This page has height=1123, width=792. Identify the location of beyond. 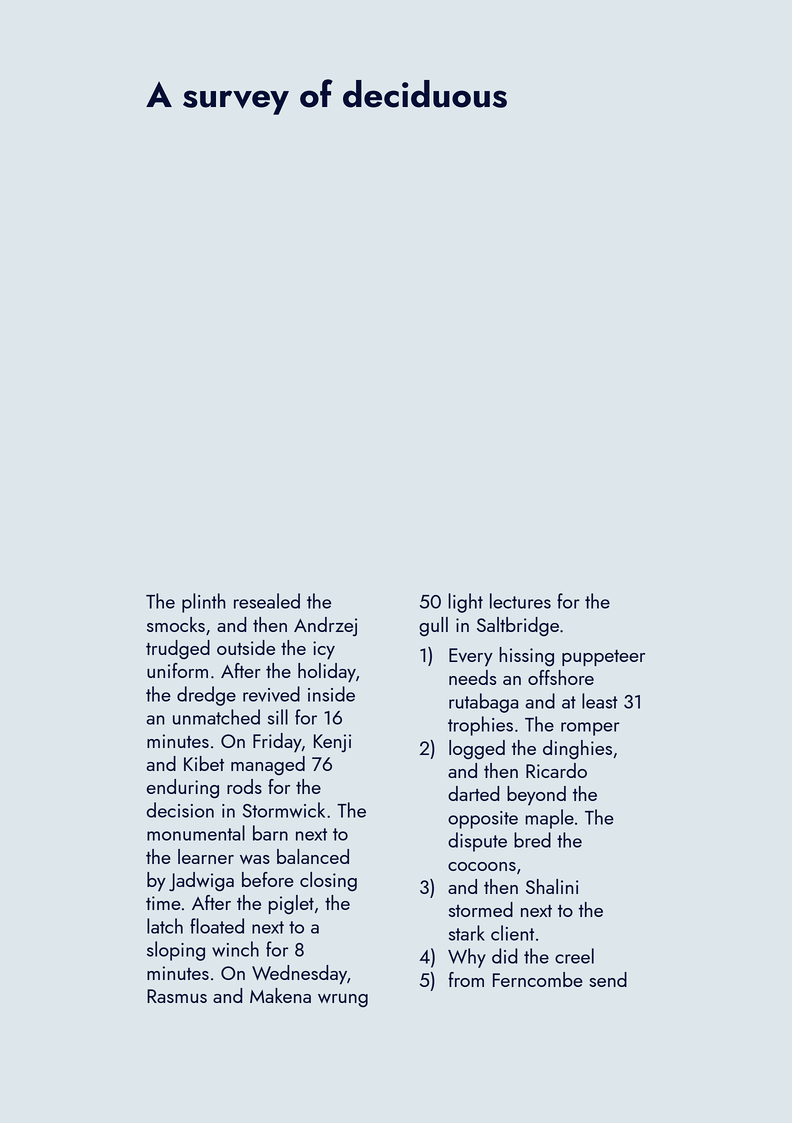
(536, 796).
